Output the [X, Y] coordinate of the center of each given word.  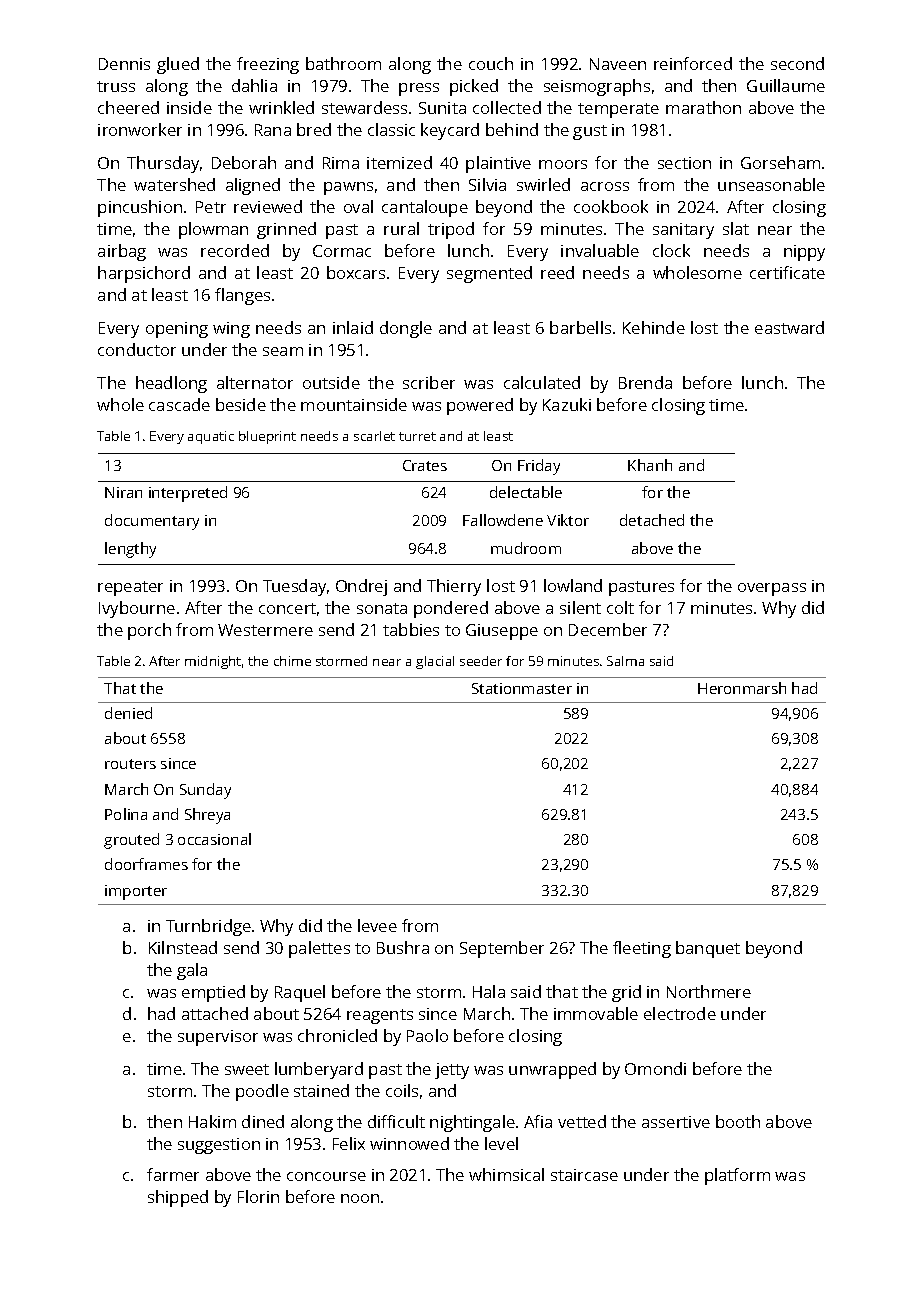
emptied [213, 993]
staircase [584, 1175]
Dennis [124, 64]
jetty [452, 1071]
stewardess [364, 107]
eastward [789, 327]
